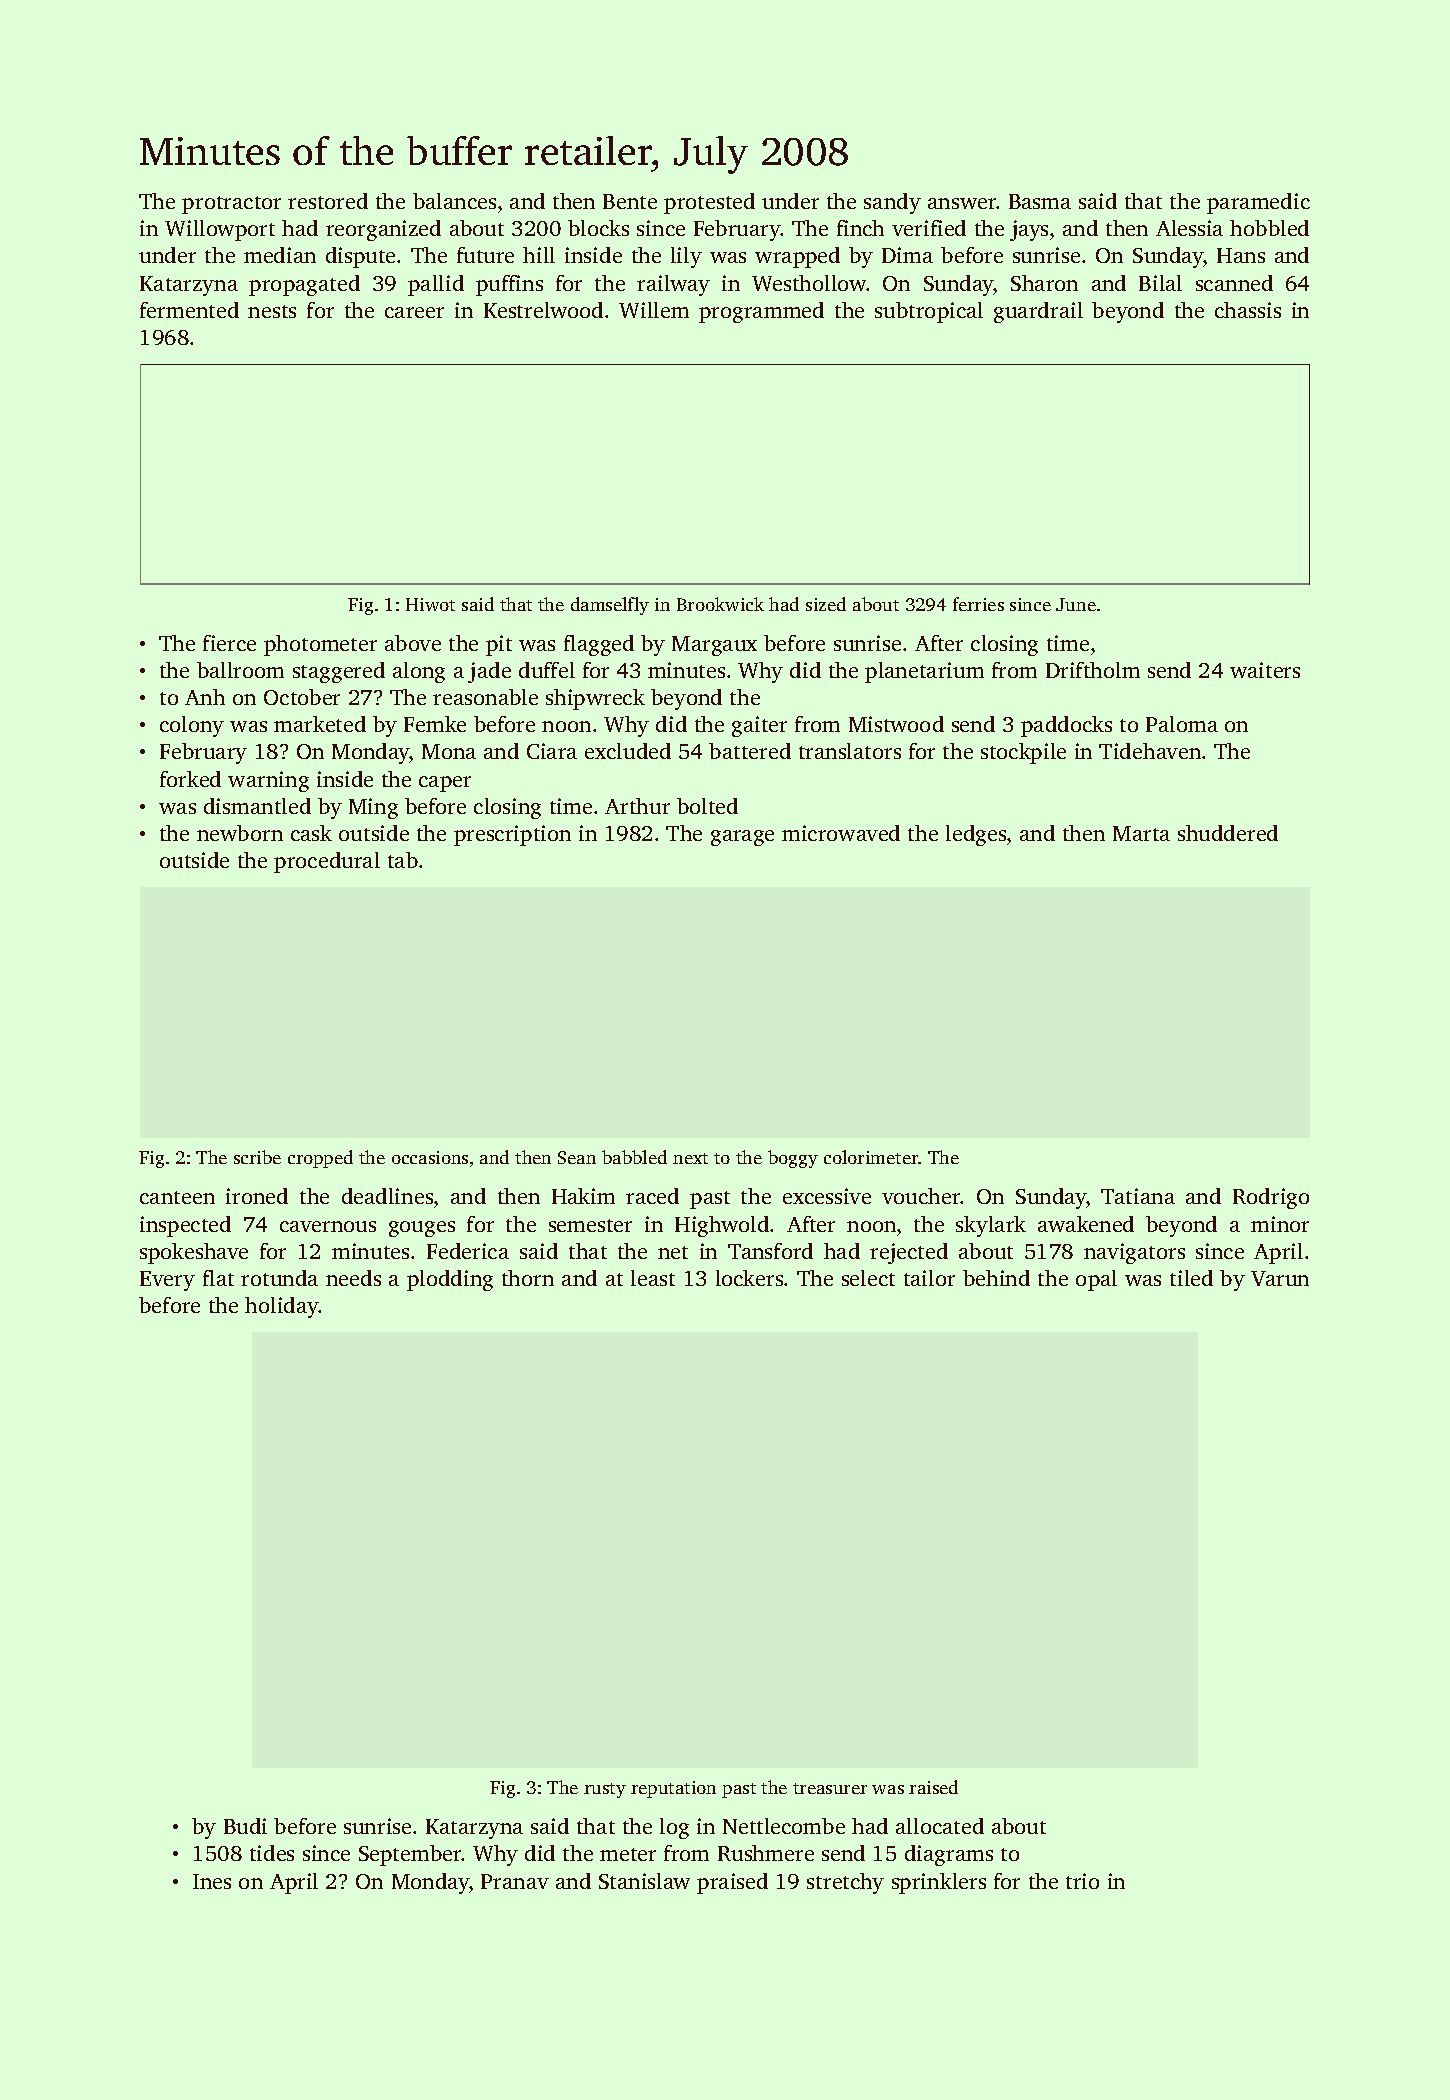  I want to click on cavernous, so click(328, 1226).
